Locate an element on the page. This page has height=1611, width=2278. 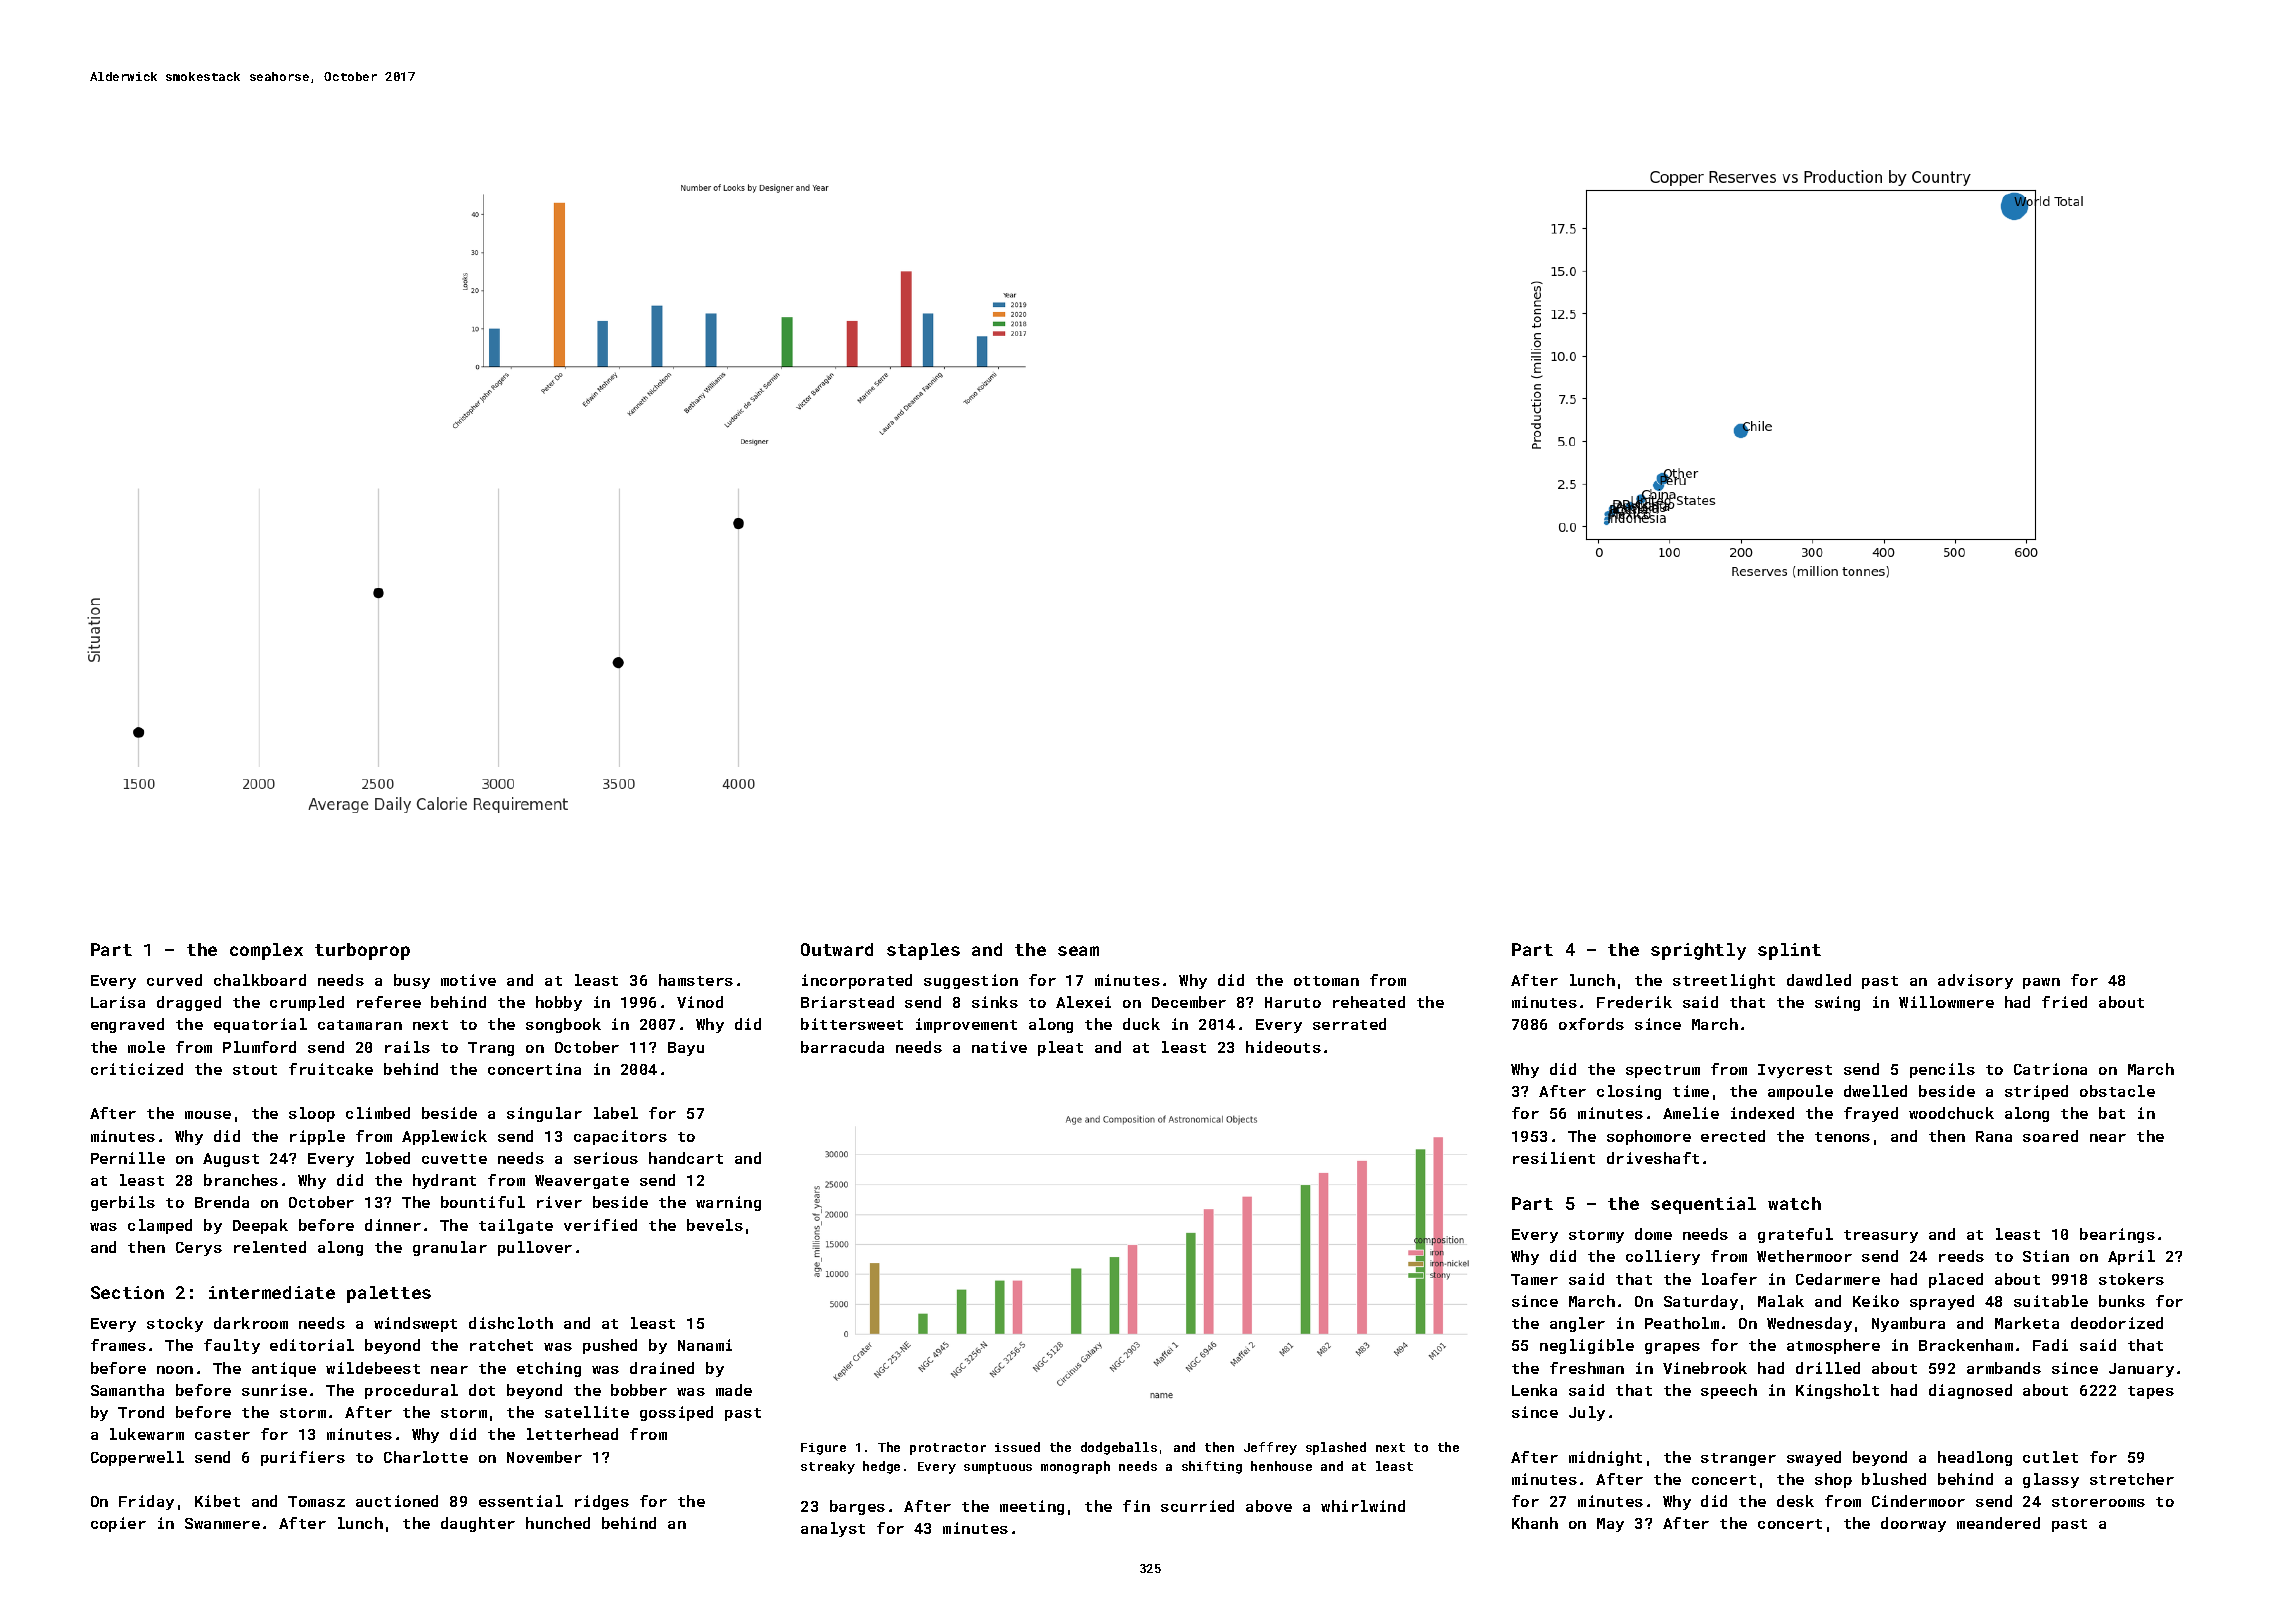
erected is located at coordinates (1733, 1136).
